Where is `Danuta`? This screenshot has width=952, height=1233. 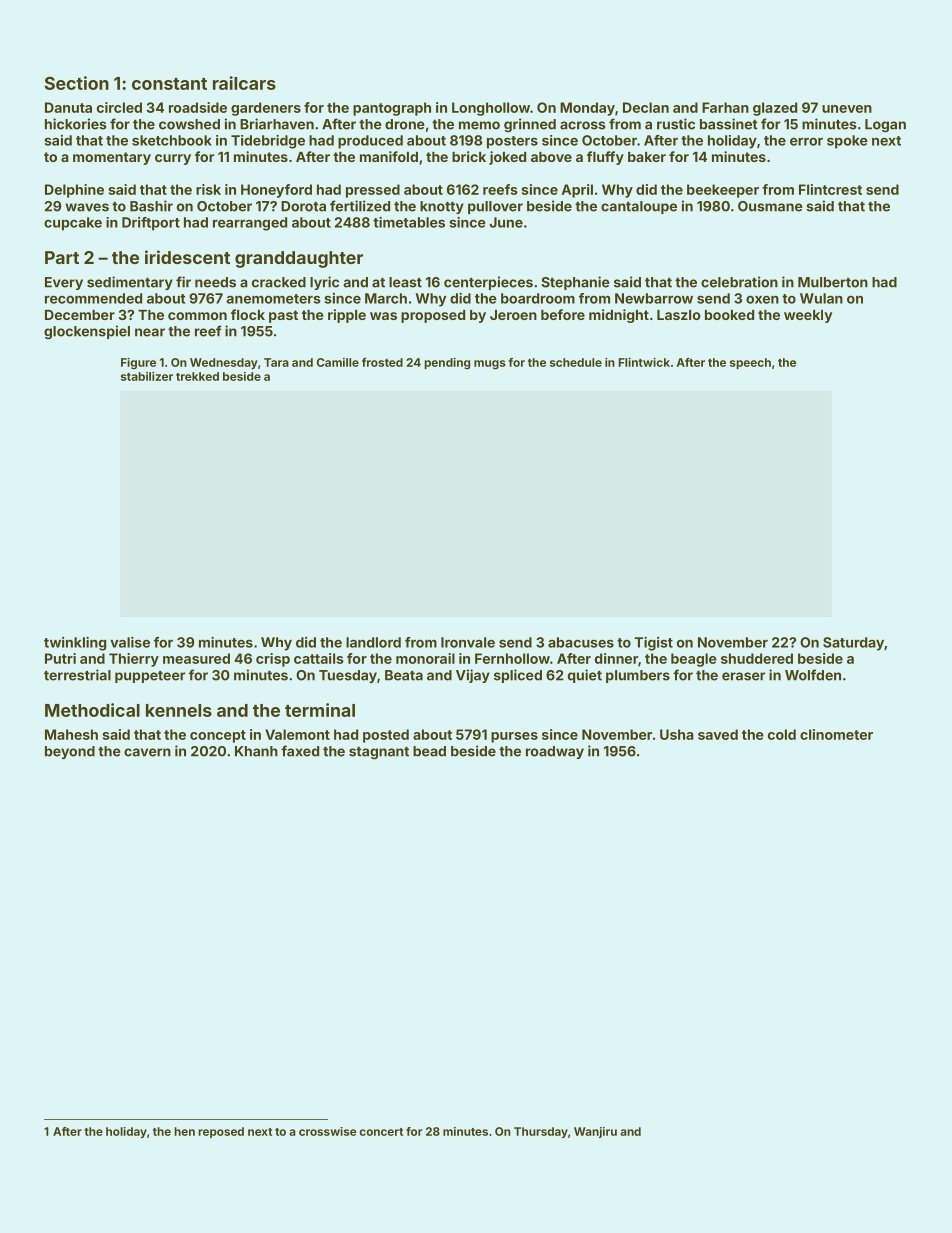 Danuta is located at coordinates (68, 107).
